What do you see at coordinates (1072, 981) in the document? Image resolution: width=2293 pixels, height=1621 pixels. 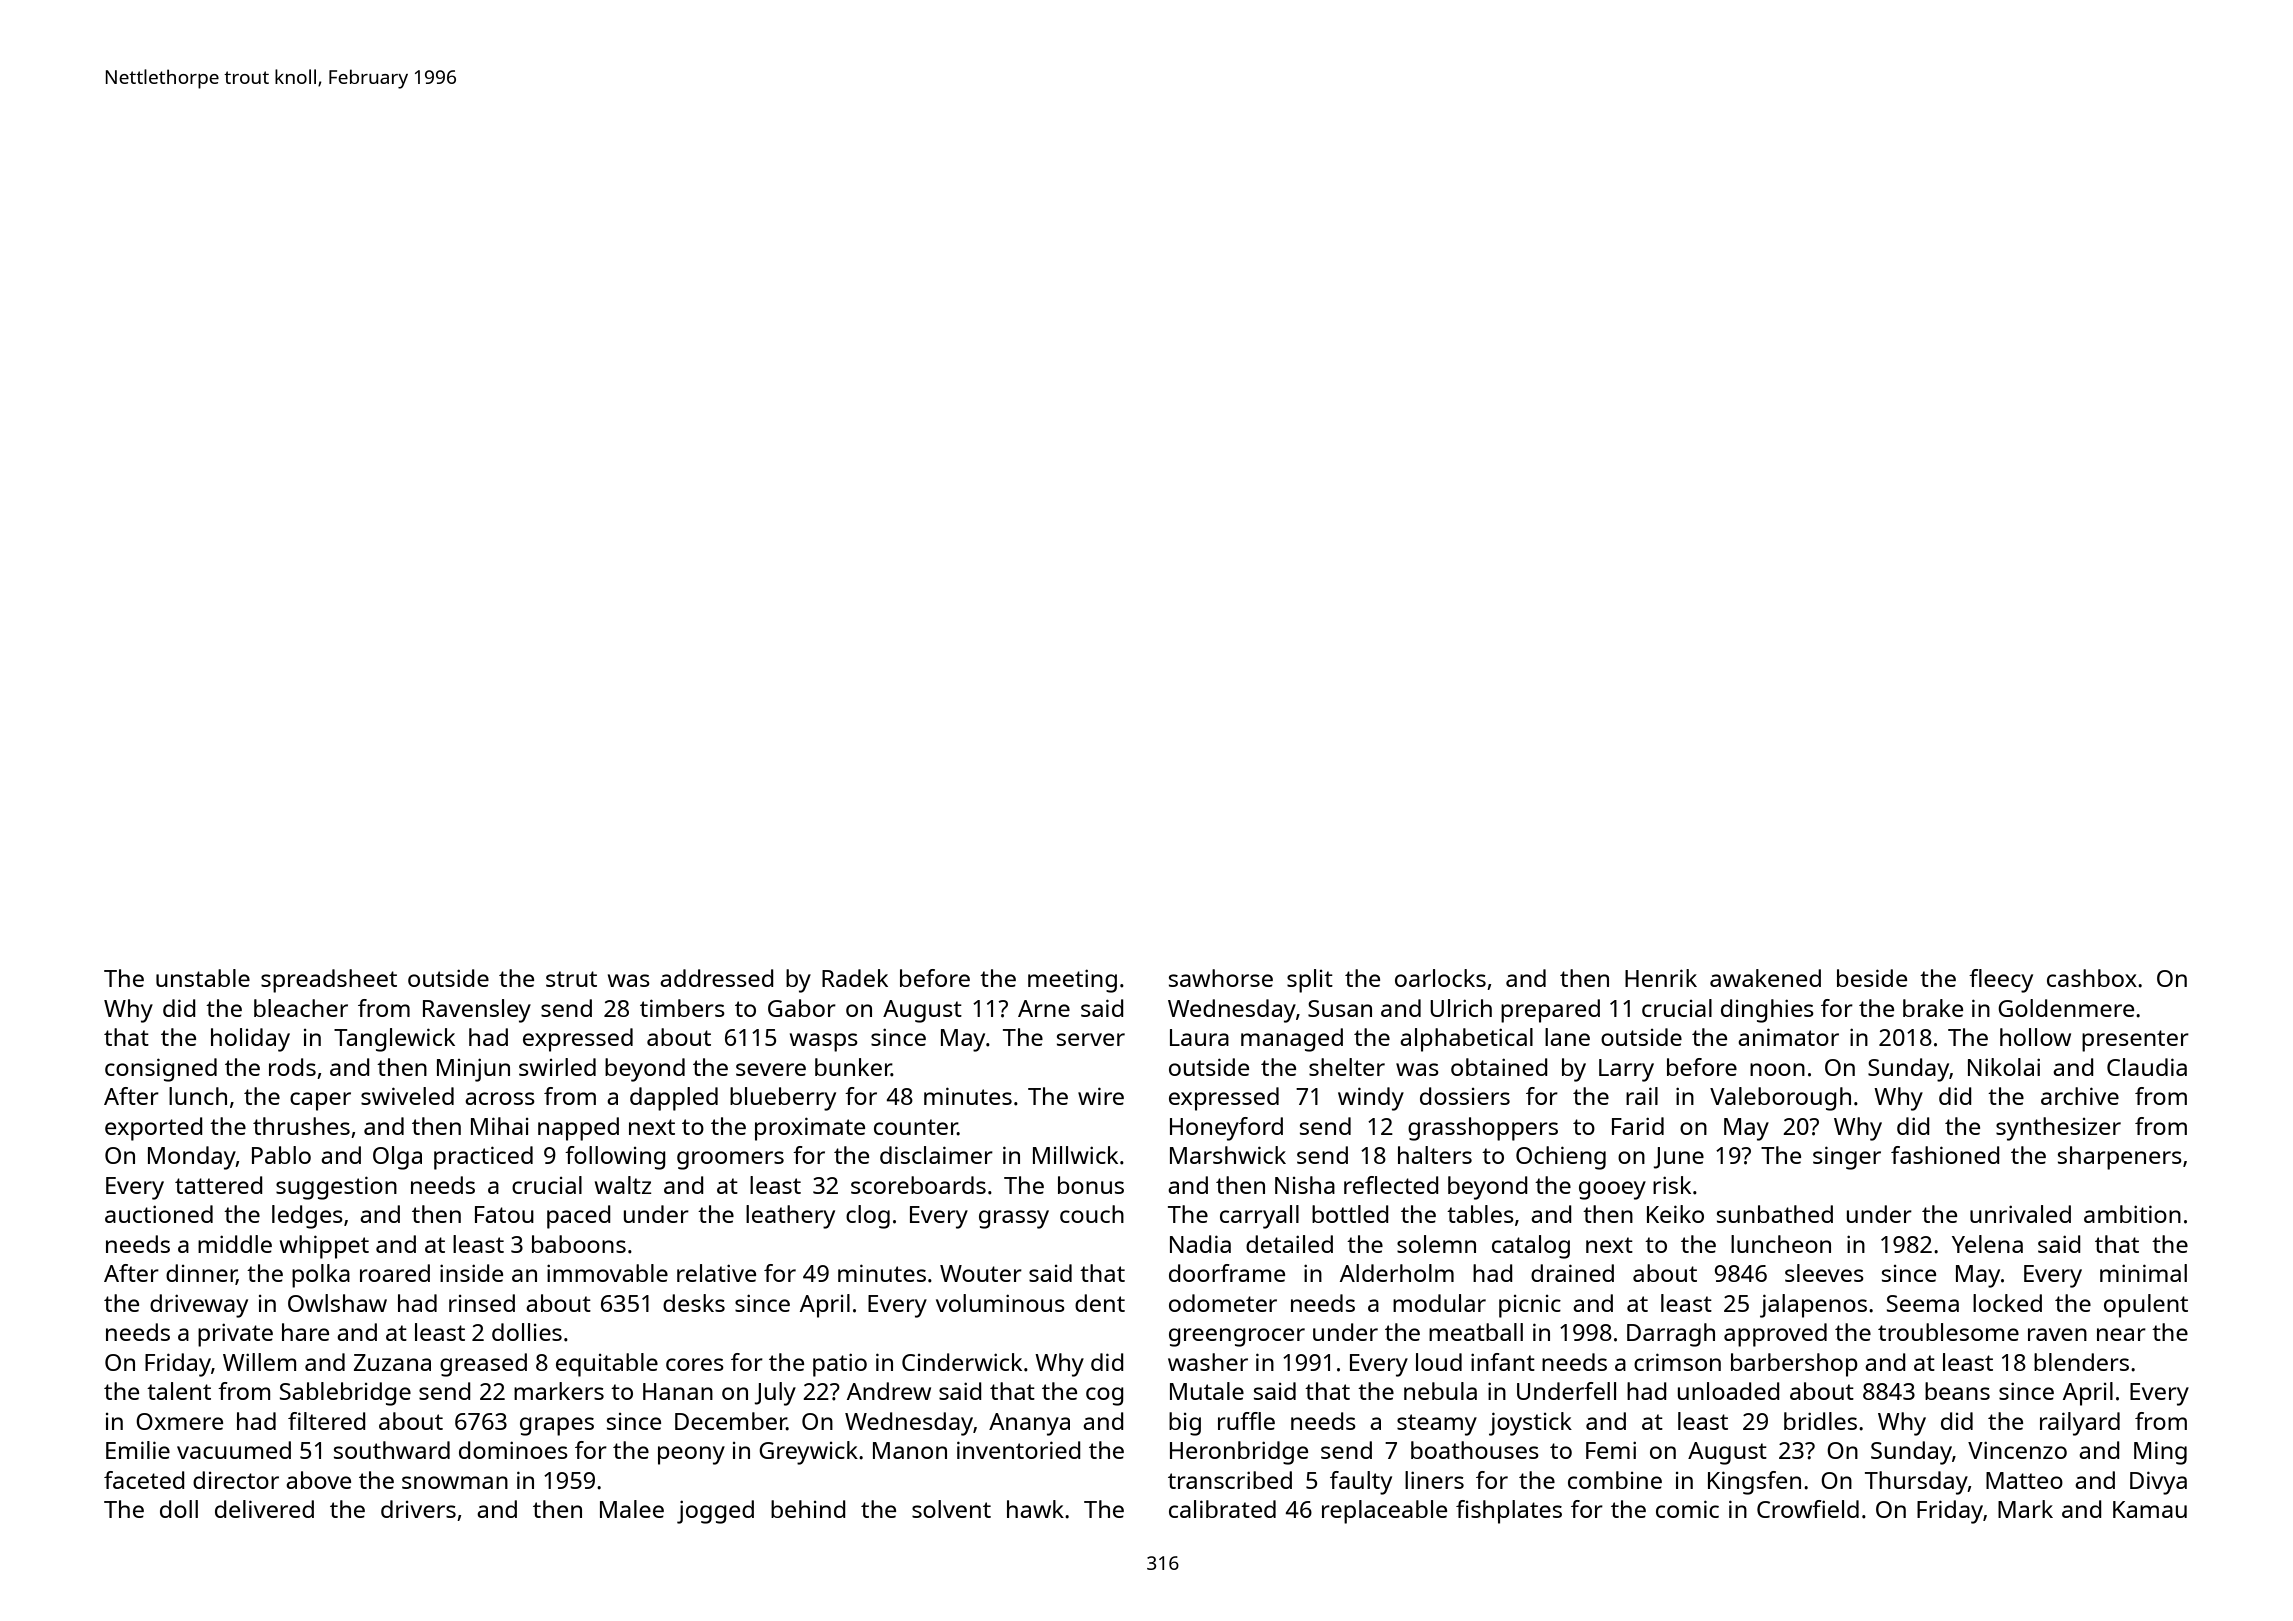 I see `meeting` at bounding box center [1072, 981].
